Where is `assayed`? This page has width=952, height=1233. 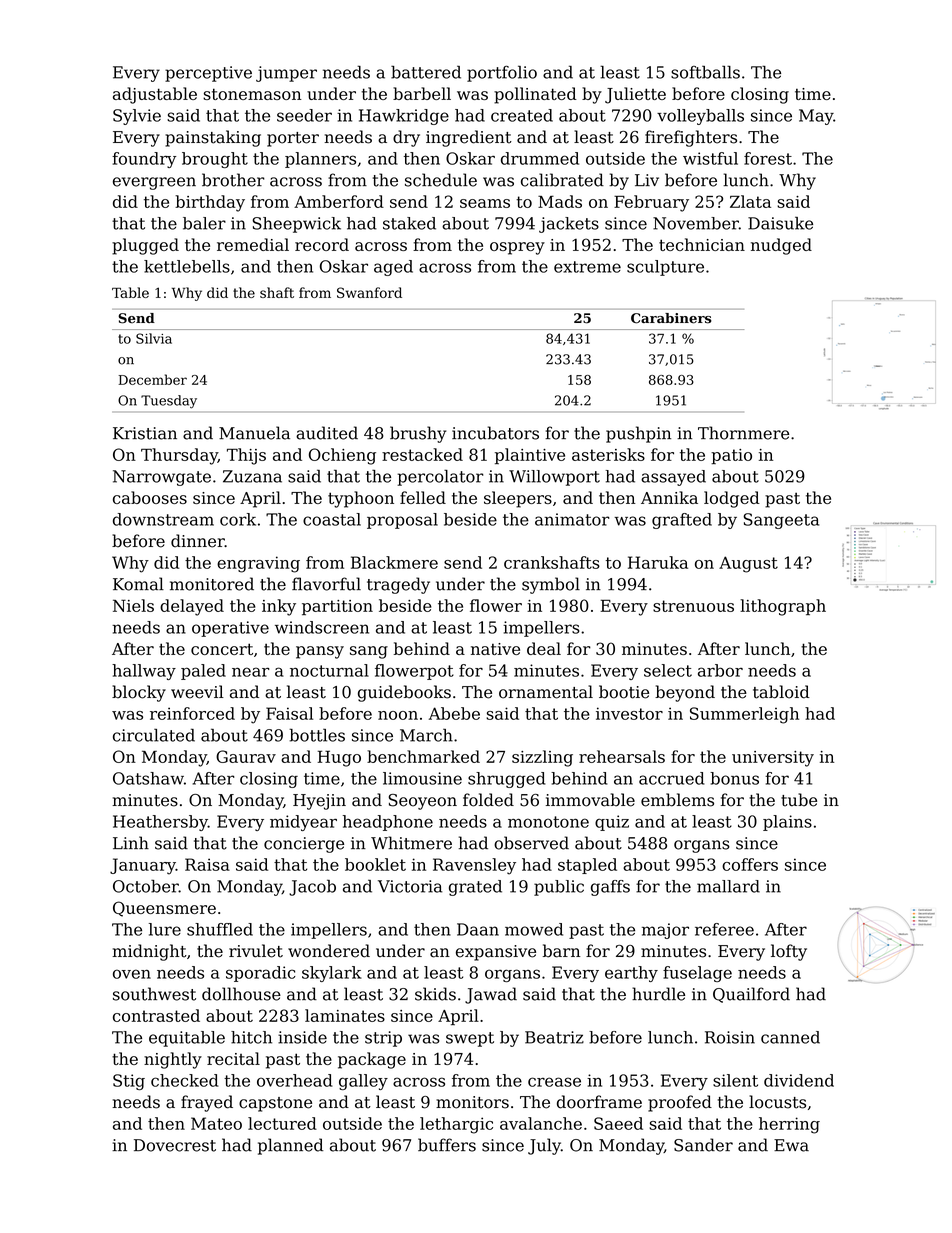
assayed is located at coordinates (673, 478).
